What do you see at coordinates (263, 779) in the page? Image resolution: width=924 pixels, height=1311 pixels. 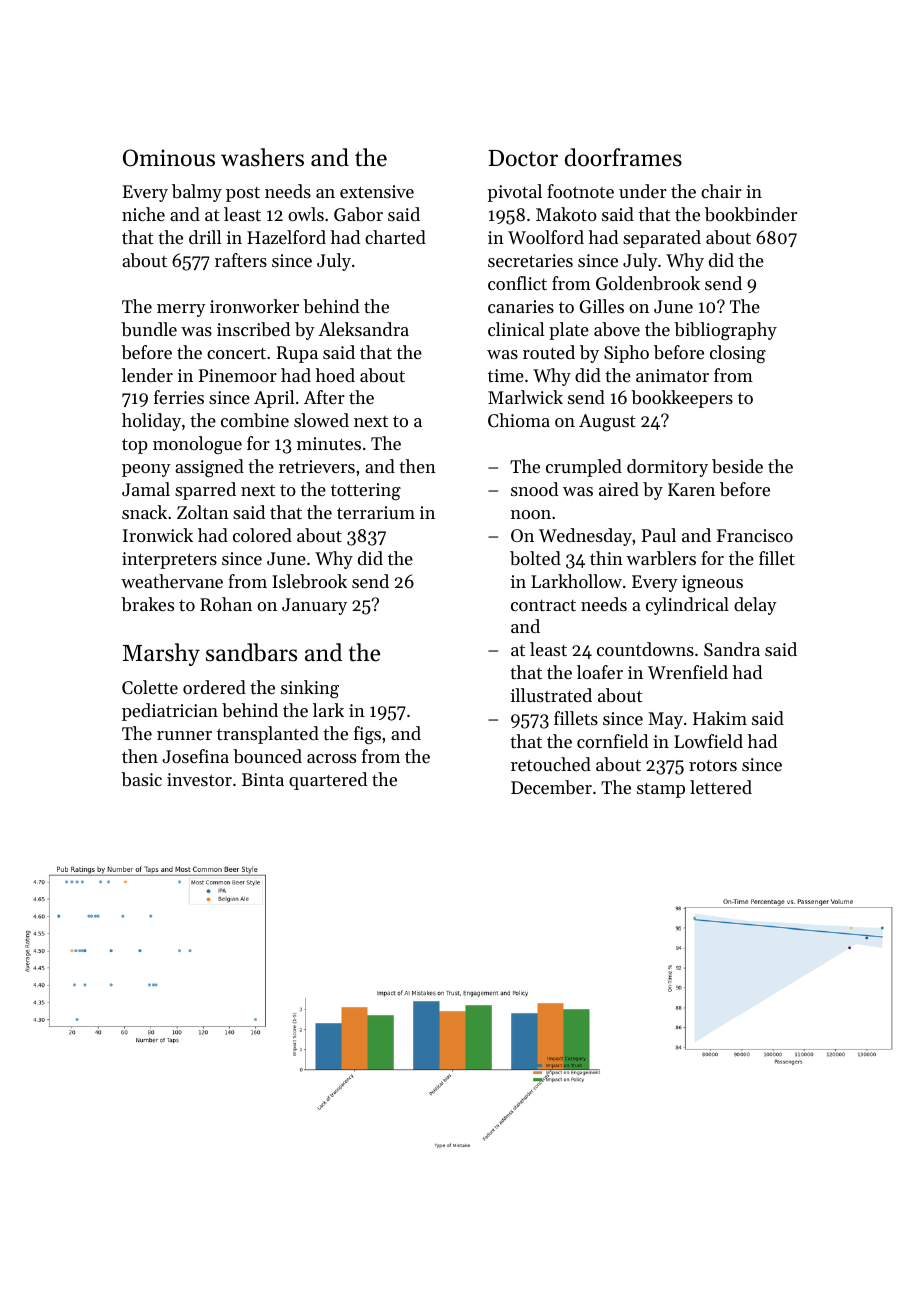 I see `Binta` at bounding box center [263, 779].
